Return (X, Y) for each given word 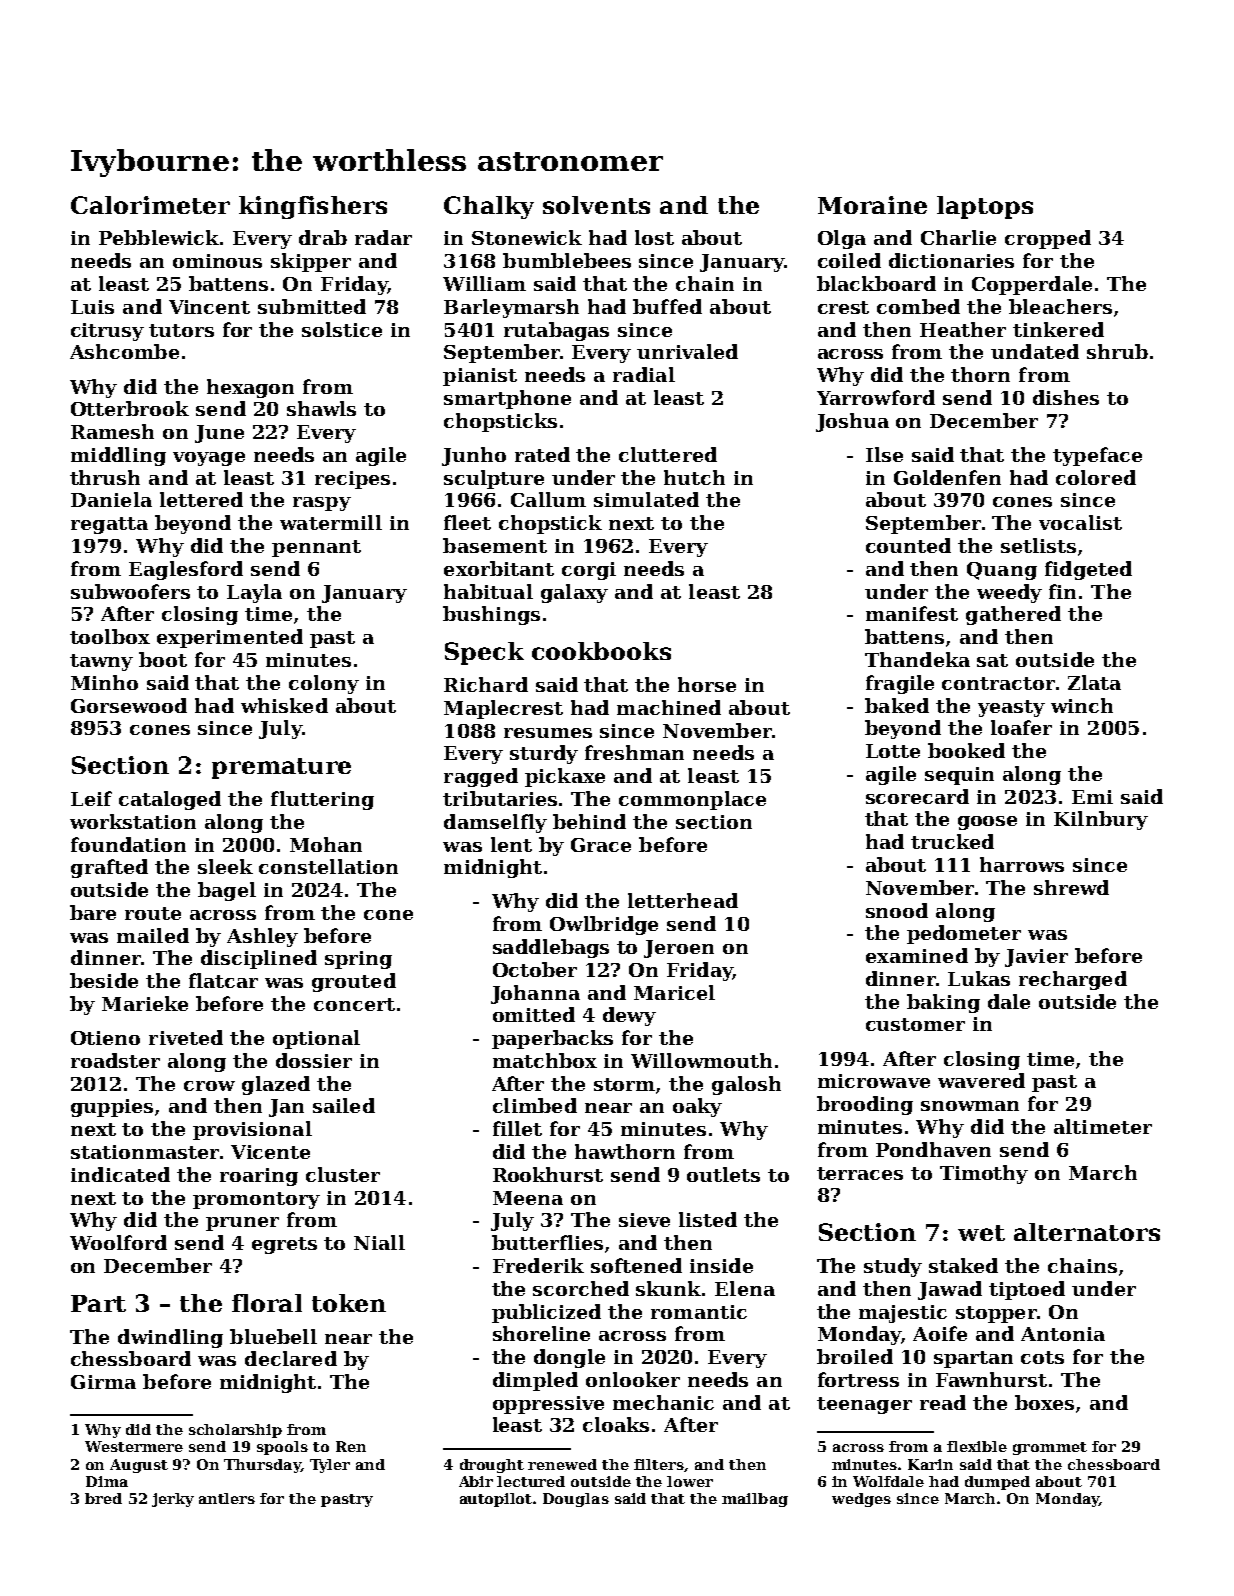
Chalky (489, 207)
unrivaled (687, 351)
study (893, 1267)
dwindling (170, 1338)
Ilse (884, 454)
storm (624, 1084)
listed (708, 1219)
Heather (963, 329)
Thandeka (917, 659)
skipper (311, 262)
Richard (486, 684)
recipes (352, 480)
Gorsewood (129, 705)
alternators (1087, 1232)
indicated (120, 1174)
